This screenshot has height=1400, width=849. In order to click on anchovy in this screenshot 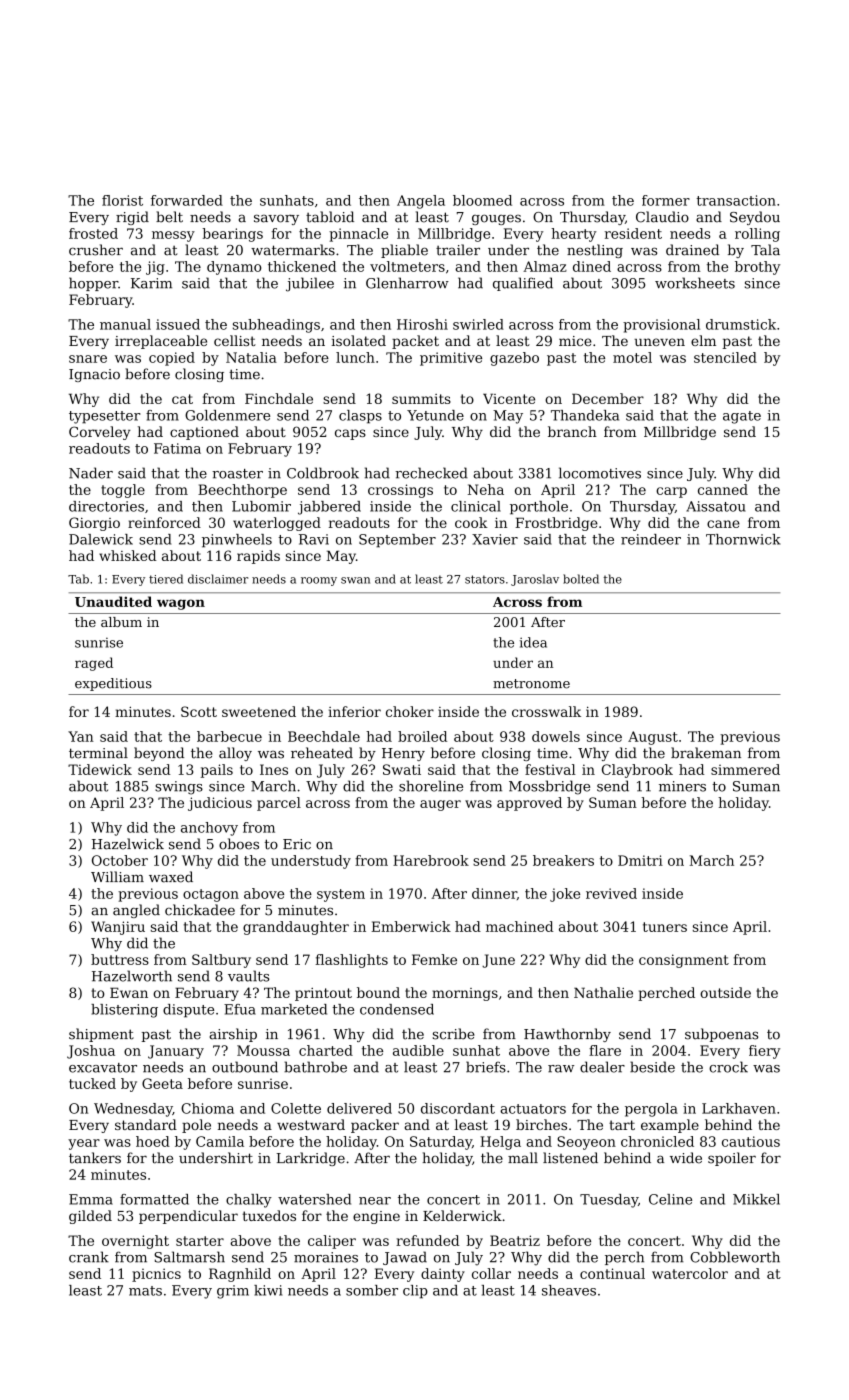, I will do `click(209, 829)`.
